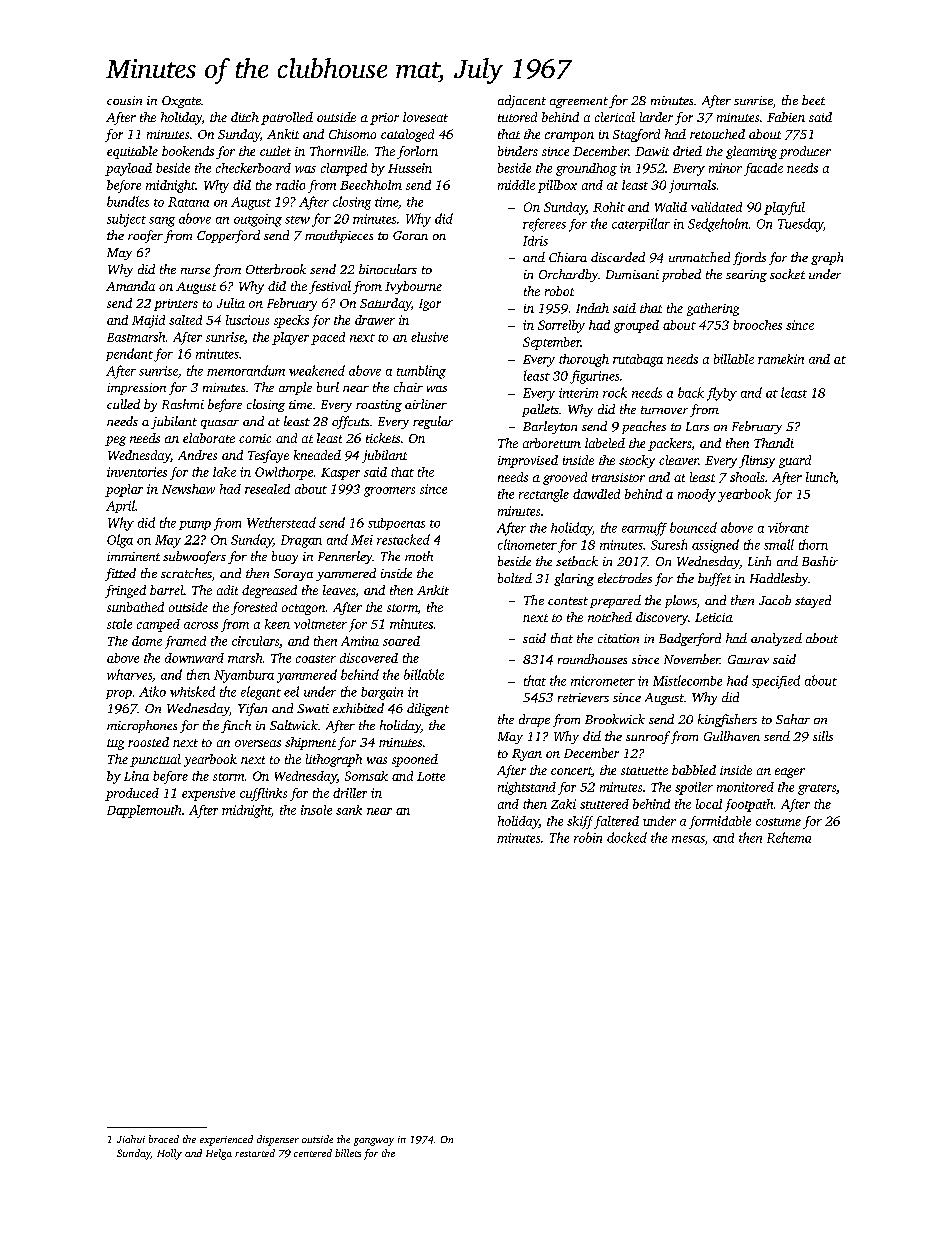 The height and width of the image is (1233, 952). I want to click on glaring, so click(574, 579).
